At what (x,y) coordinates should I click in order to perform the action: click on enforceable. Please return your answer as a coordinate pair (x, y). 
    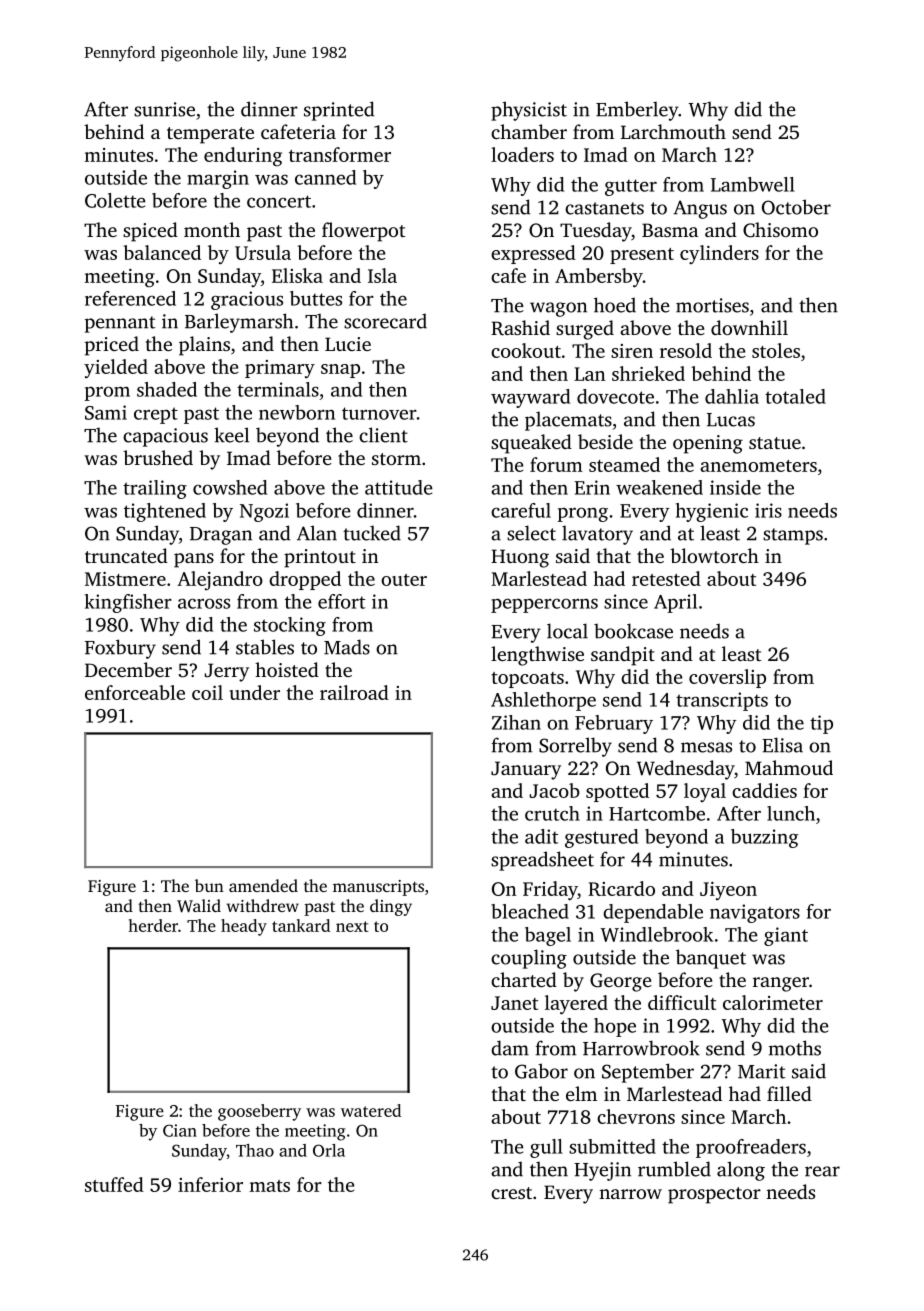
    Looking at the image, I should click on (135, 692).
